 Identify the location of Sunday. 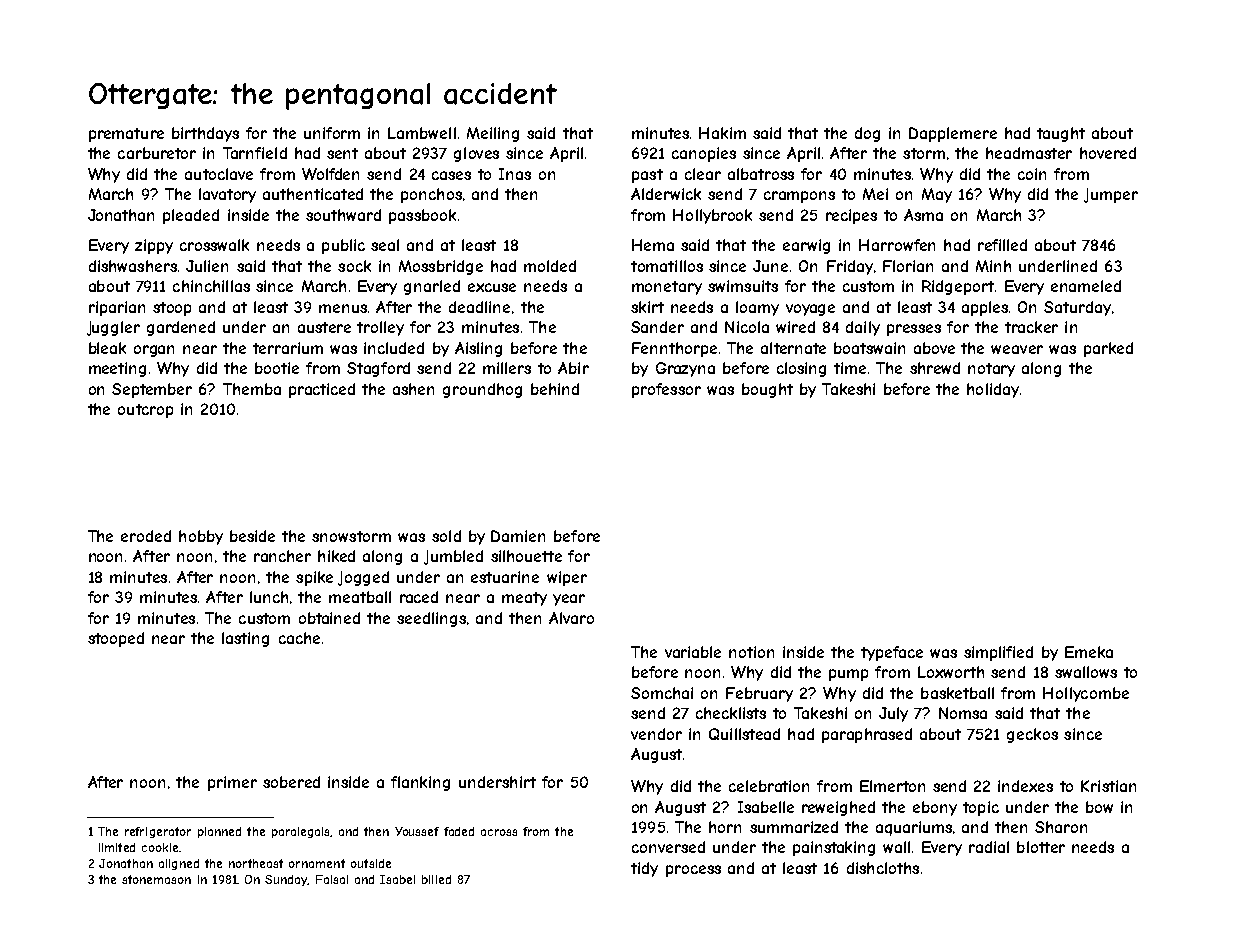
(286, 880).
